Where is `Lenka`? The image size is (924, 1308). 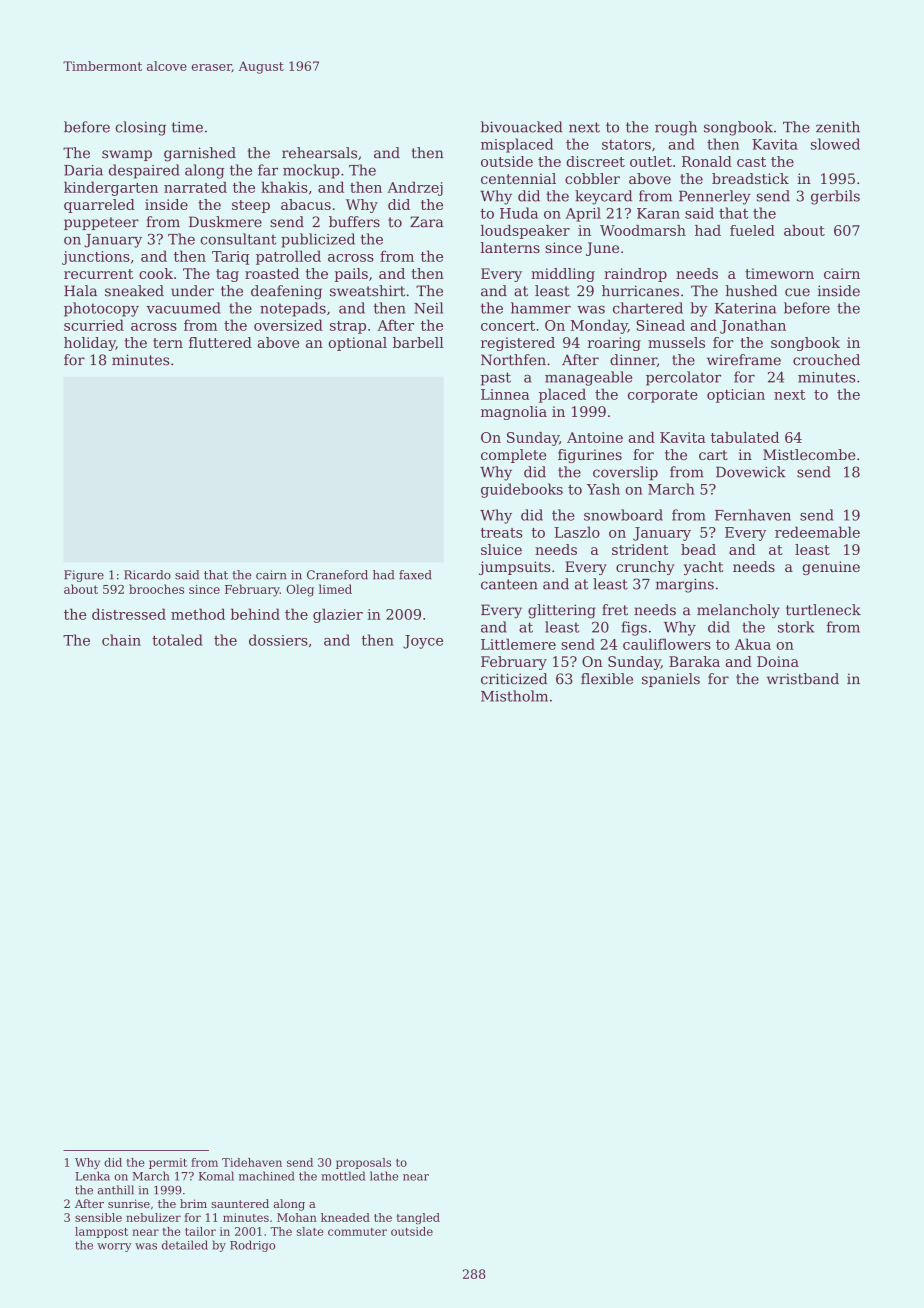 Lenka is located at coordinates (92, 1176).
